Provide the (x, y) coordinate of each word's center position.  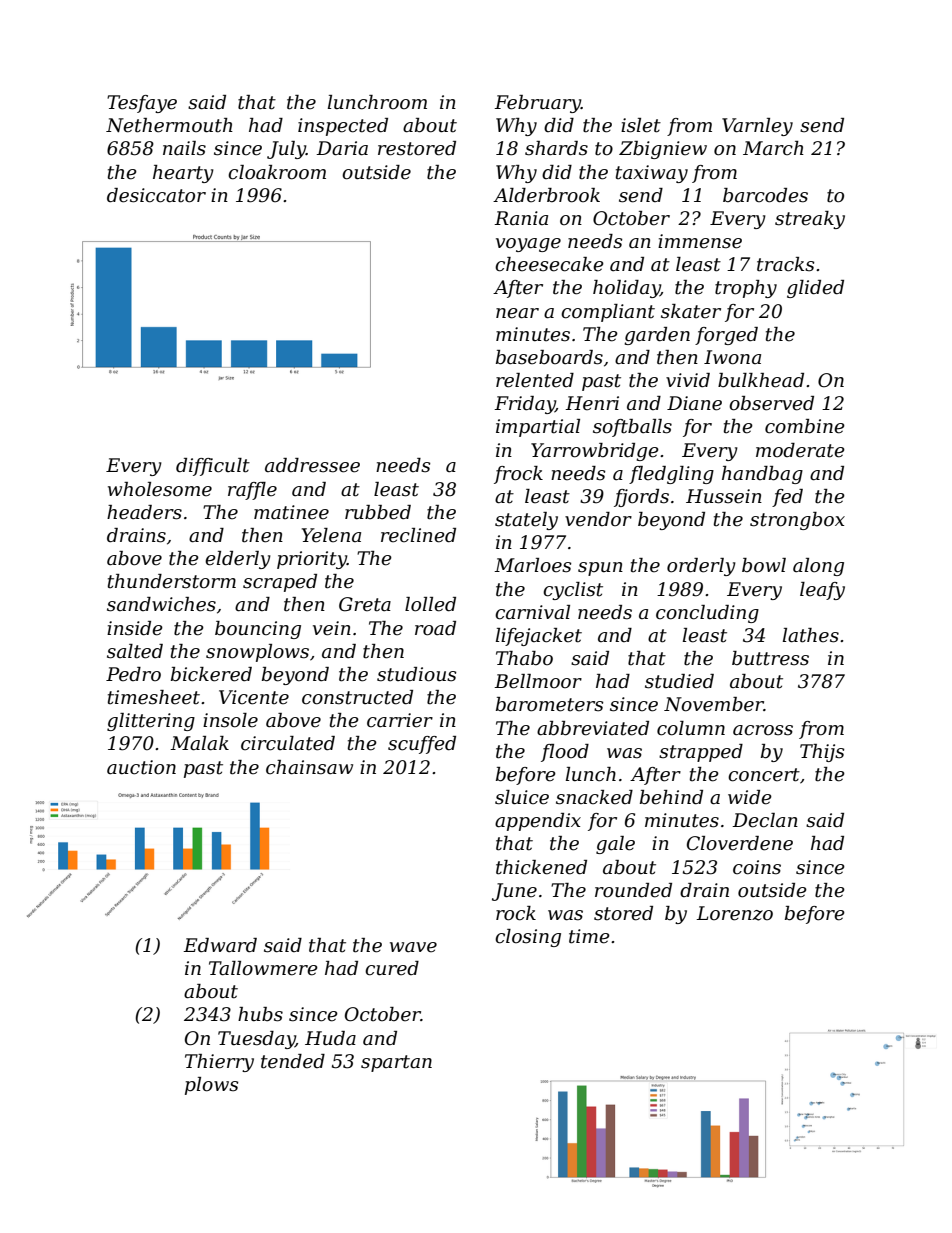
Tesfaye (142, 104)
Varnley (757, 127)
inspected (343, 127)
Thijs (822, 753)
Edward (220, 945)
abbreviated (593, 728)
